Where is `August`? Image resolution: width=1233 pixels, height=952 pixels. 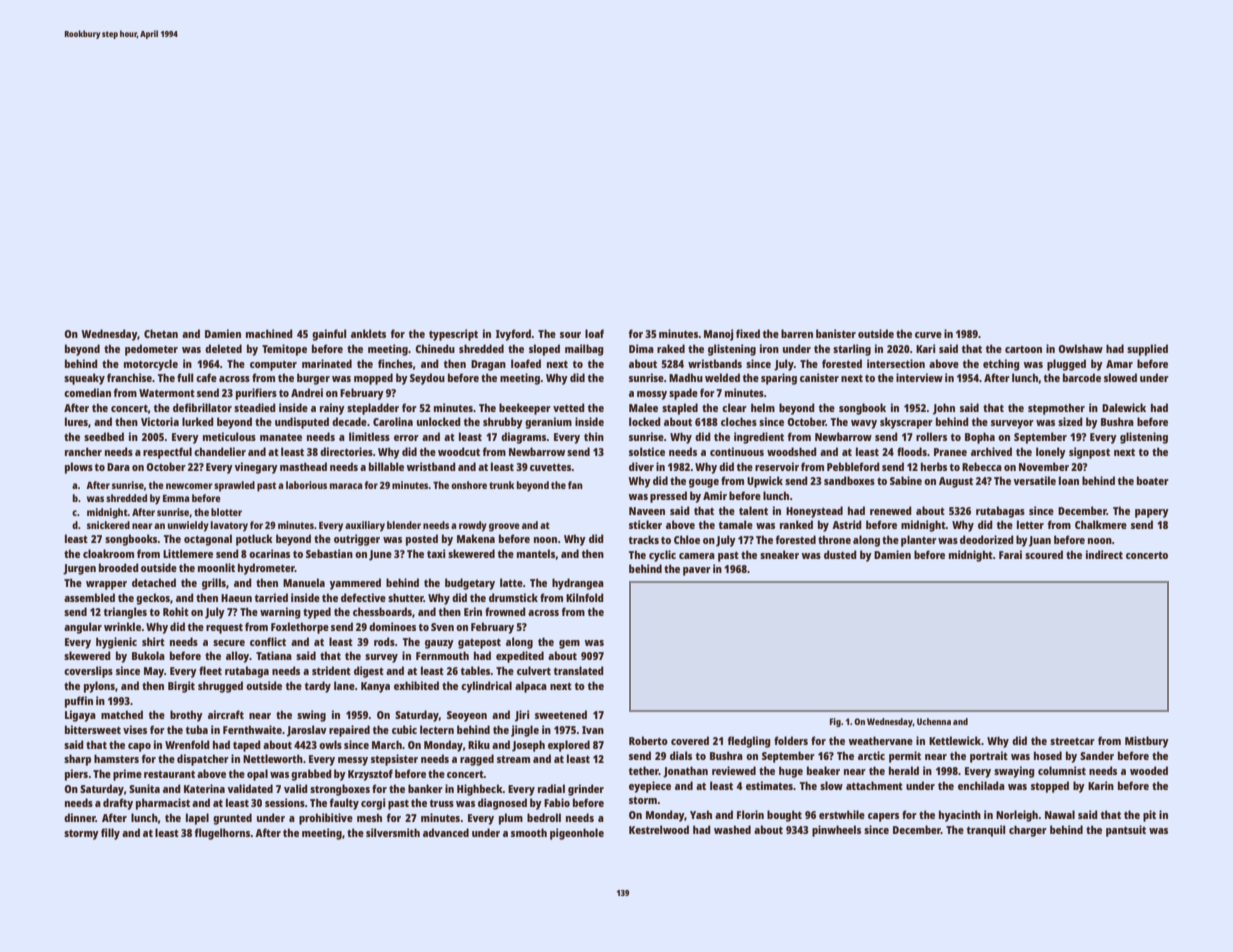
August is located at coordinates (956, 482).
